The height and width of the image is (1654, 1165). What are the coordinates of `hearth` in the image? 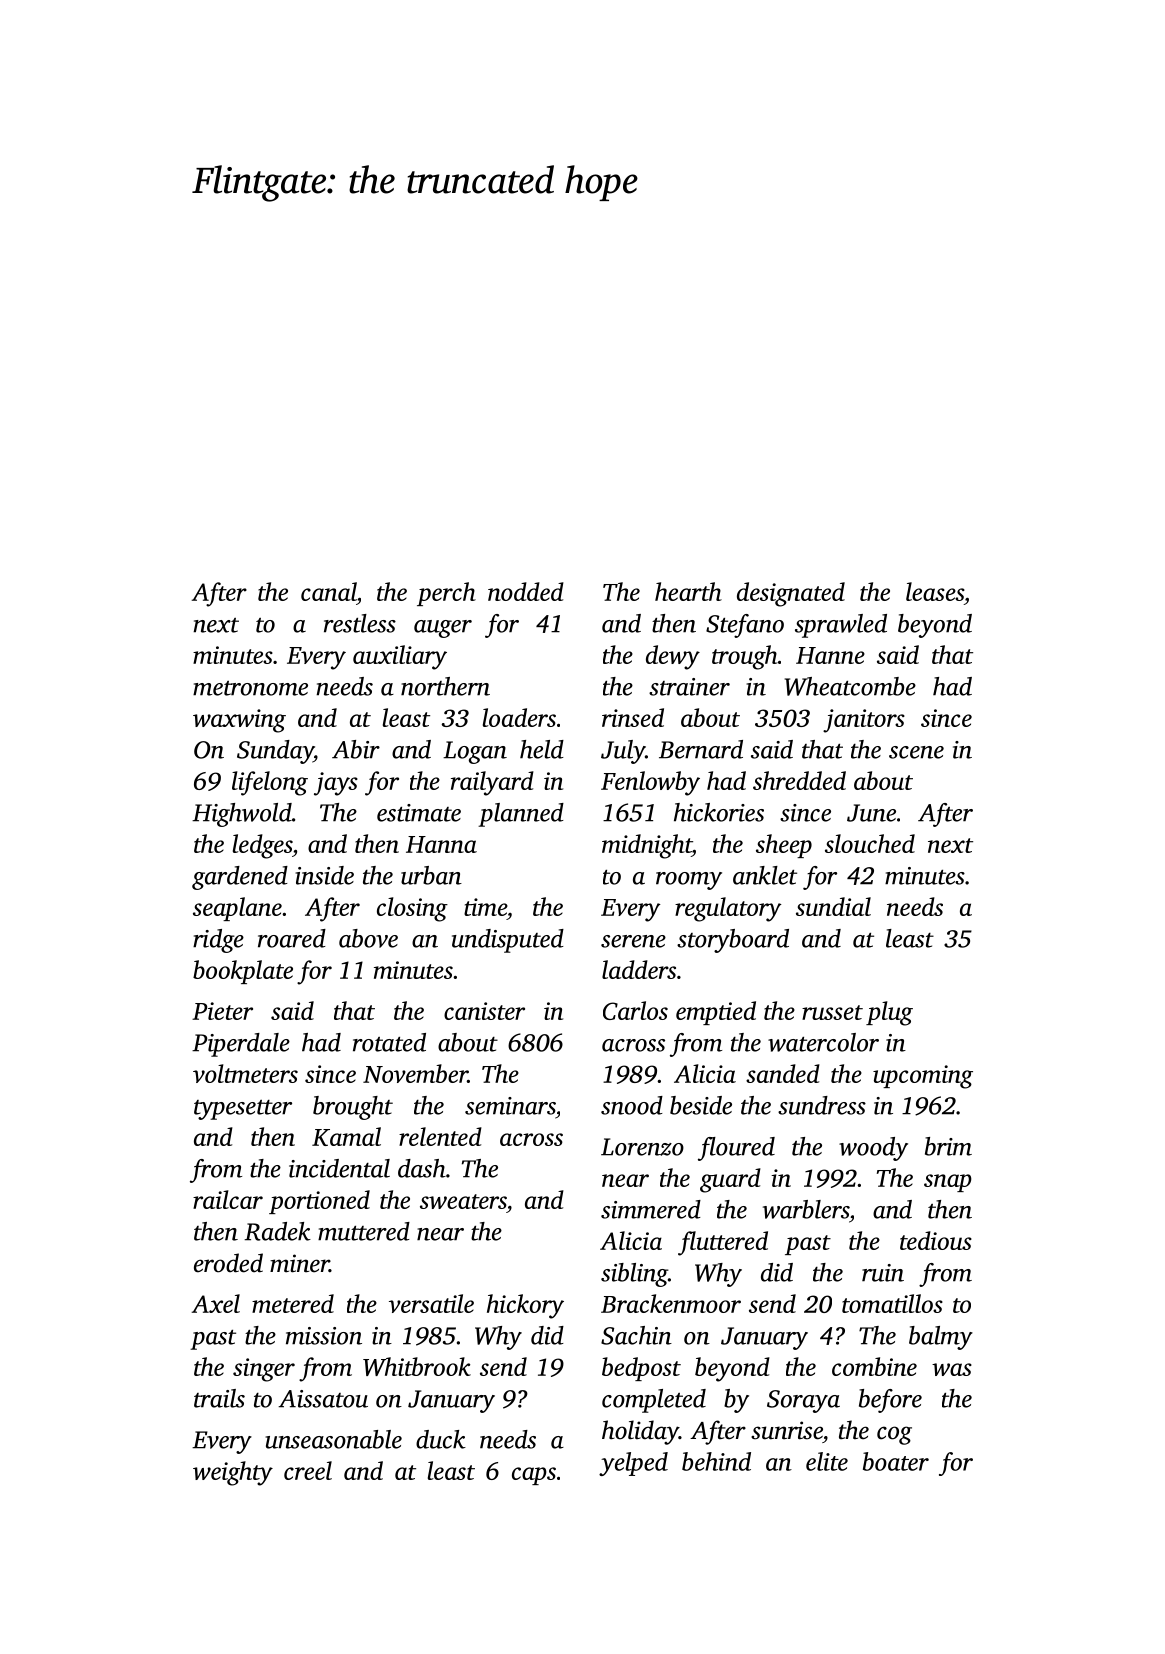 It's located at (688, 591).
